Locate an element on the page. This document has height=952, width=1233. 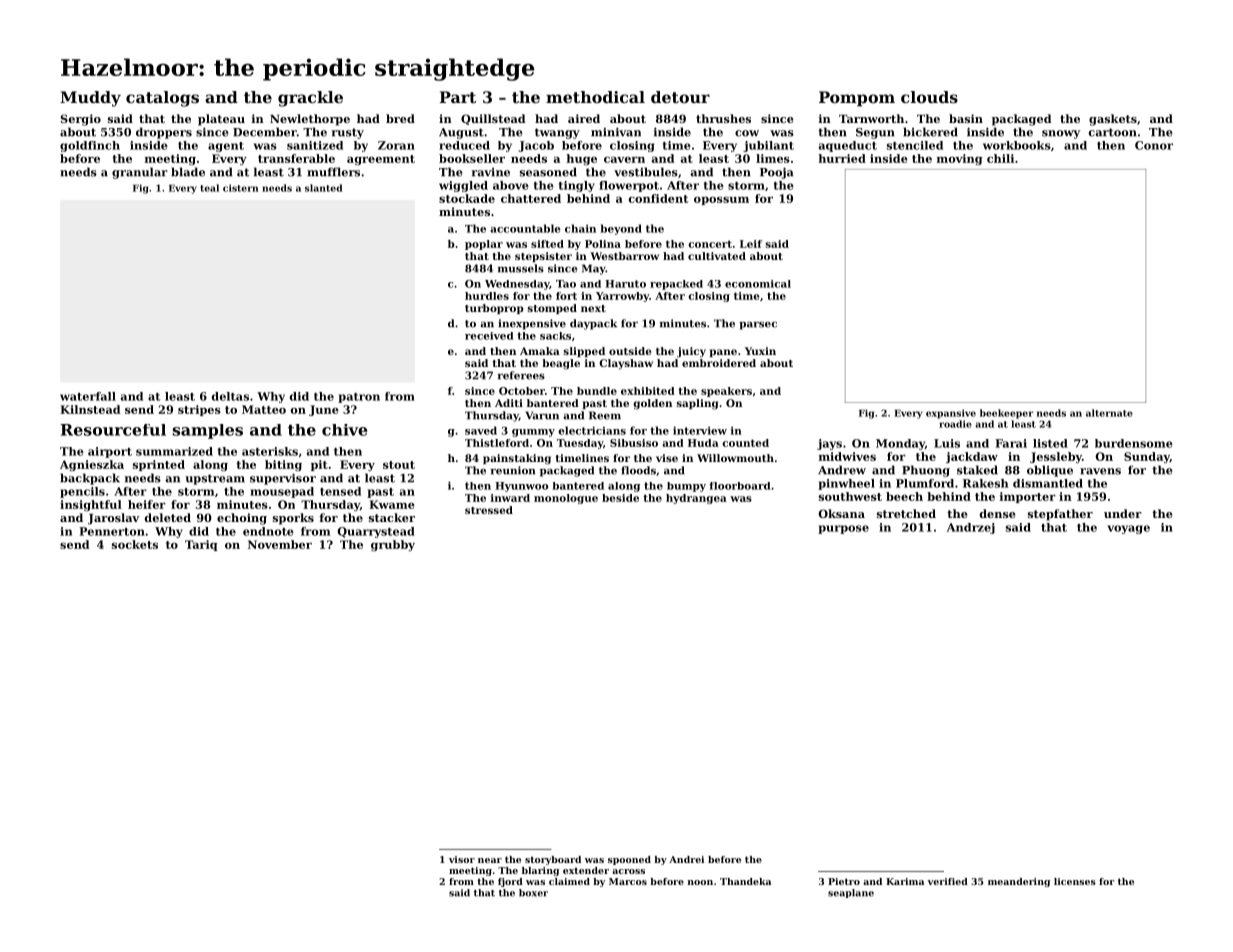
beekeeper is located at coordinates (1006, 414).
